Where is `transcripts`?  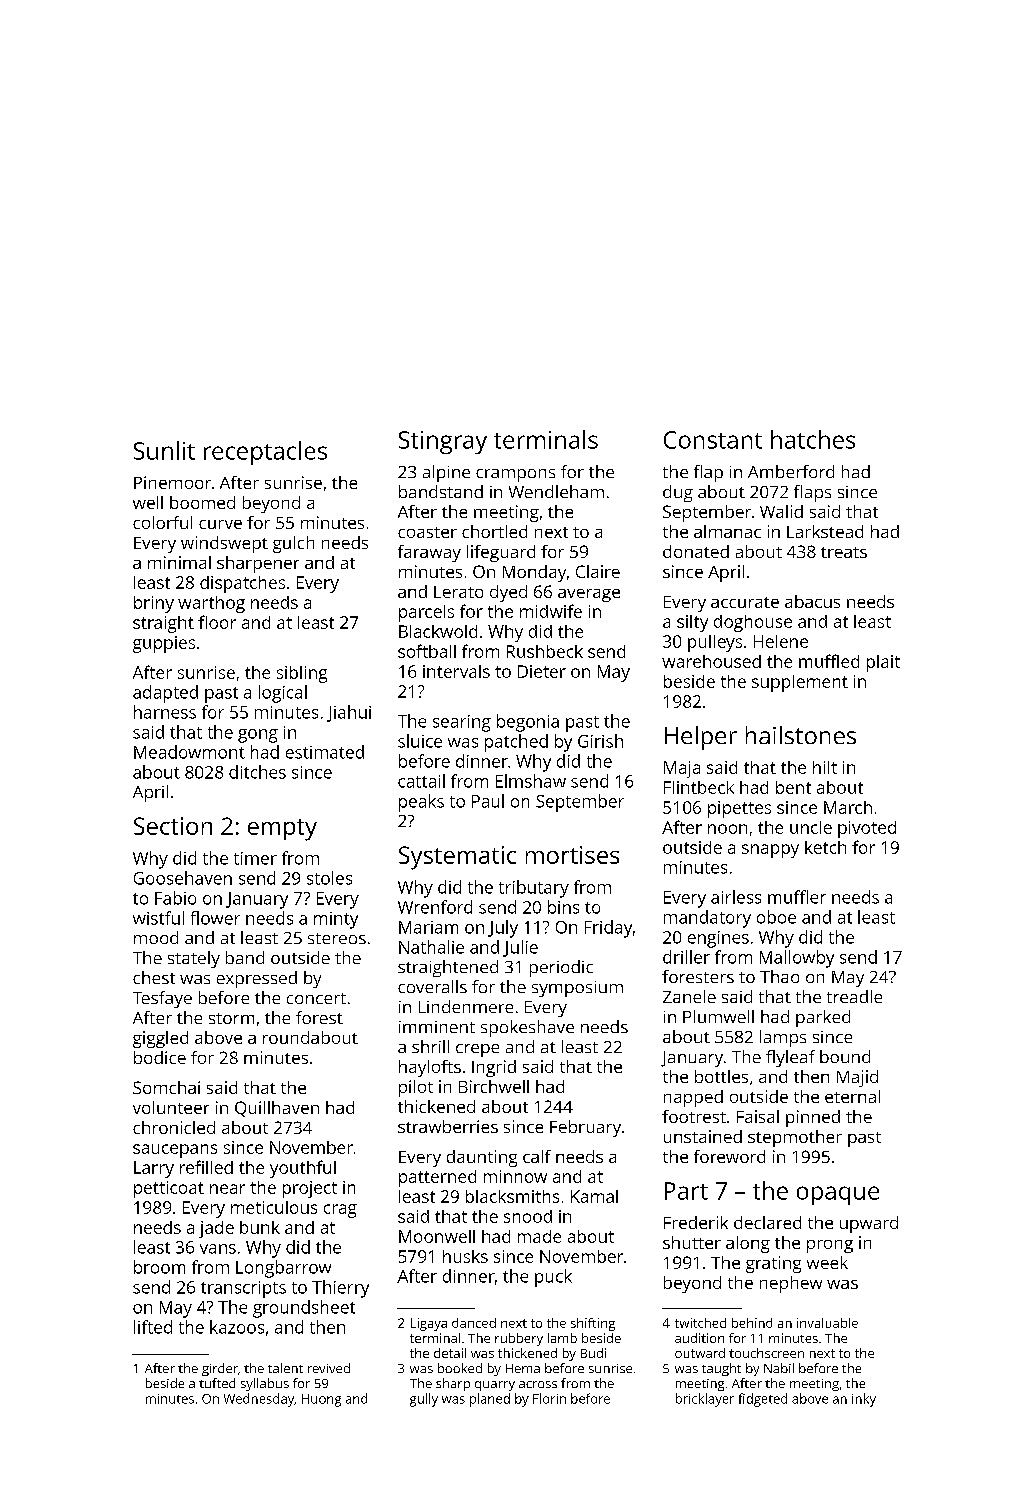
transcripts is located at coordinates (243, 1289).
